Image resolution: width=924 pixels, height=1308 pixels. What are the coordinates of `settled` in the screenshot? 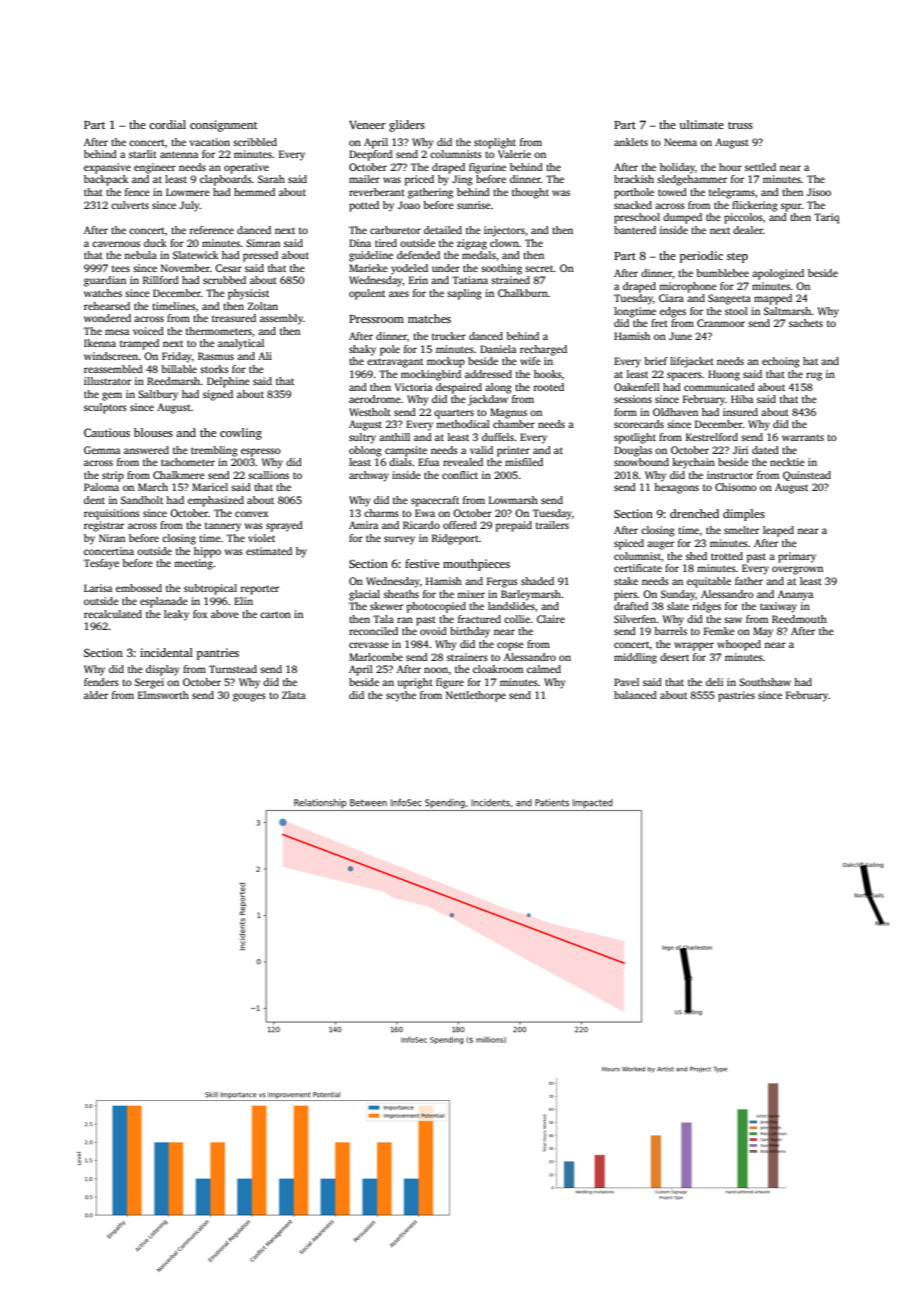 It's located at (760, 167).
